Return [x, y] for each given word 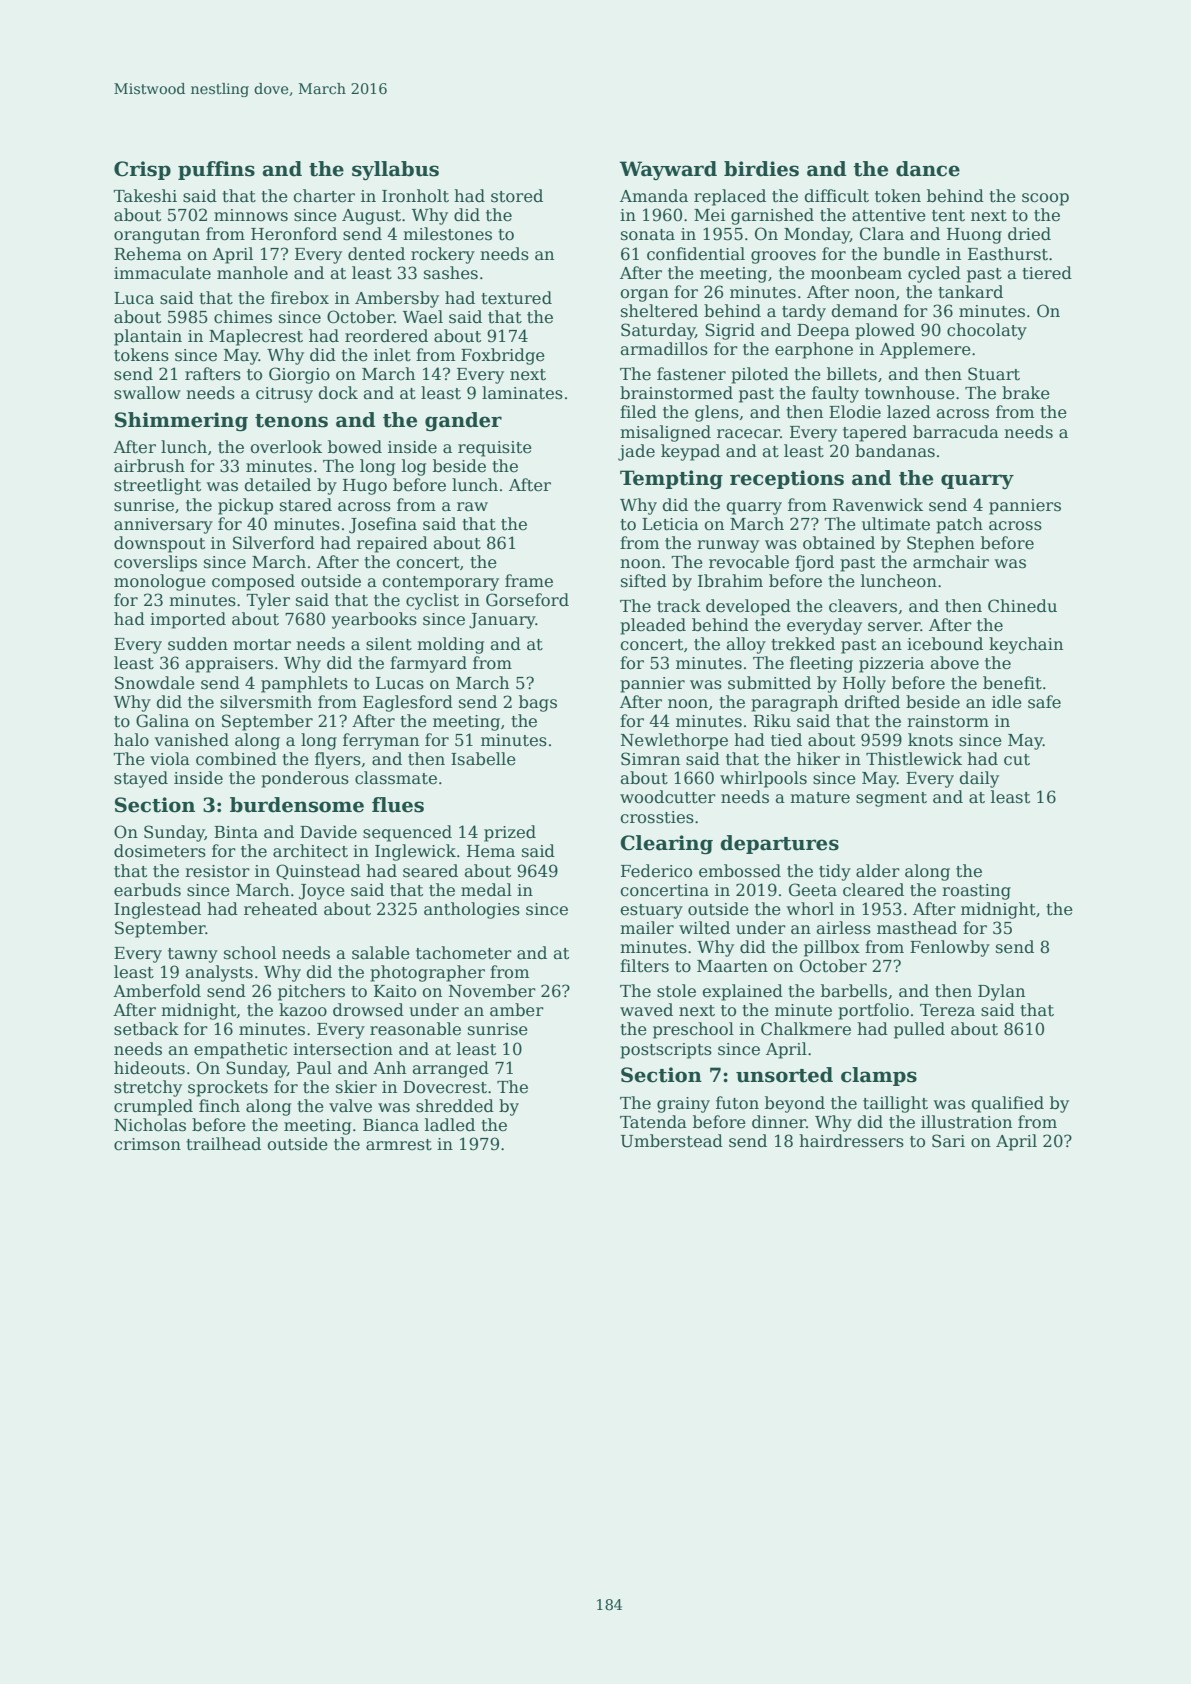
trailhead [223, 1144]
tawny [193, 955]
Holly [864, 684]
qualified [1008, 1104]
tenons [291, 421]
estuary [652, 911]
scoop [1045, 199]
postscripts [666, 1051]
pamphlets [304, 684]
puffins [216, 170]
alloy [746, 645]
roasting [976, 892]
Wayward [668, 170]
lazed [909, 412]
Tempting [671, 480]
